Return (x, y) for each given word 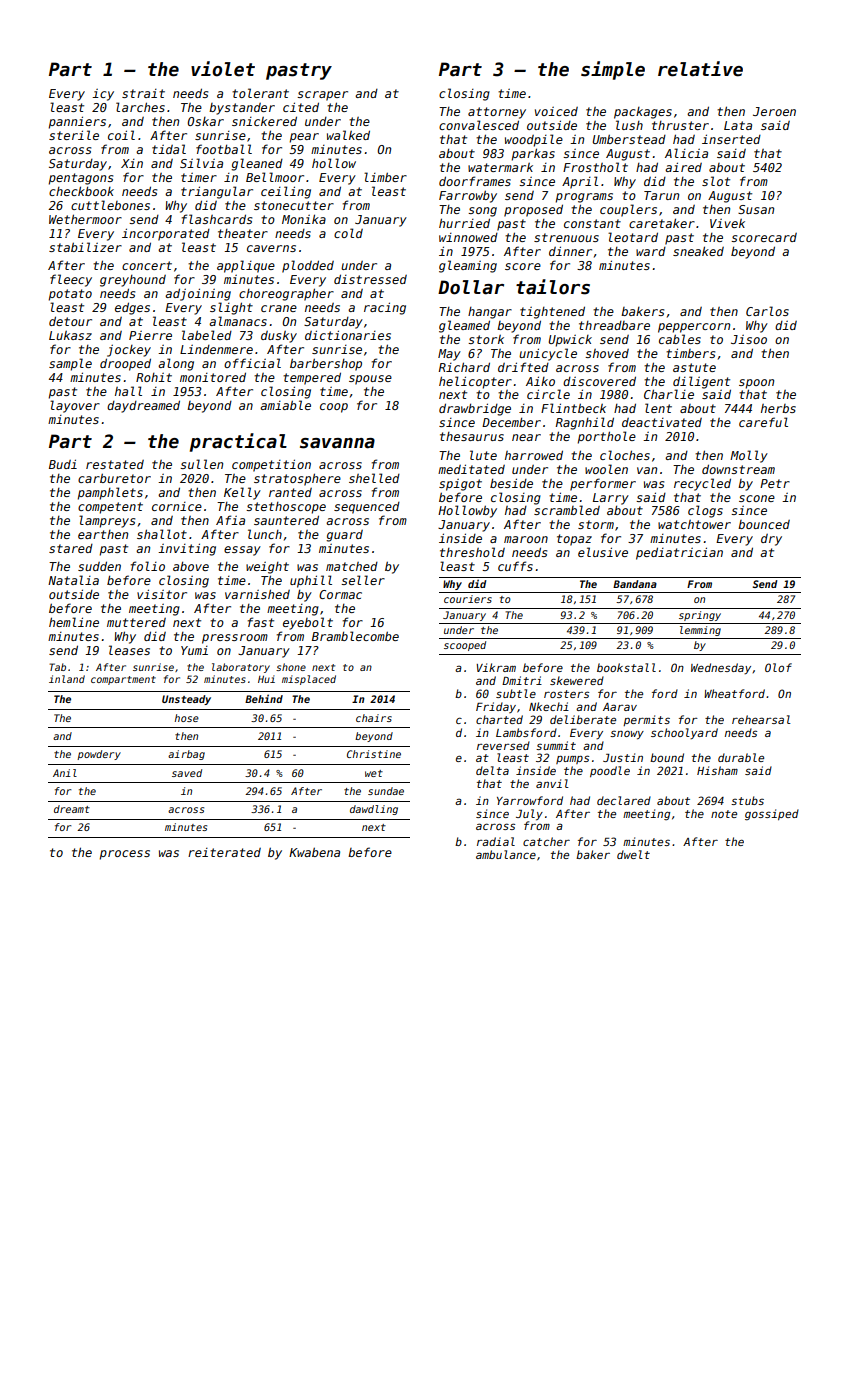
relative (700, 69)
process (125, 855)
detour (70, 321)
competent (110, 508)
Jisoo (749, 339)
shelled (374, 478)
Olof (778, 667)
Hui (266, 679)
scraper (322, 96)
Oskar (205, 121)
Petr (775, 483)
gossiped (772, 815)
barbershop (326, 364)
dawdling (374, 810)
